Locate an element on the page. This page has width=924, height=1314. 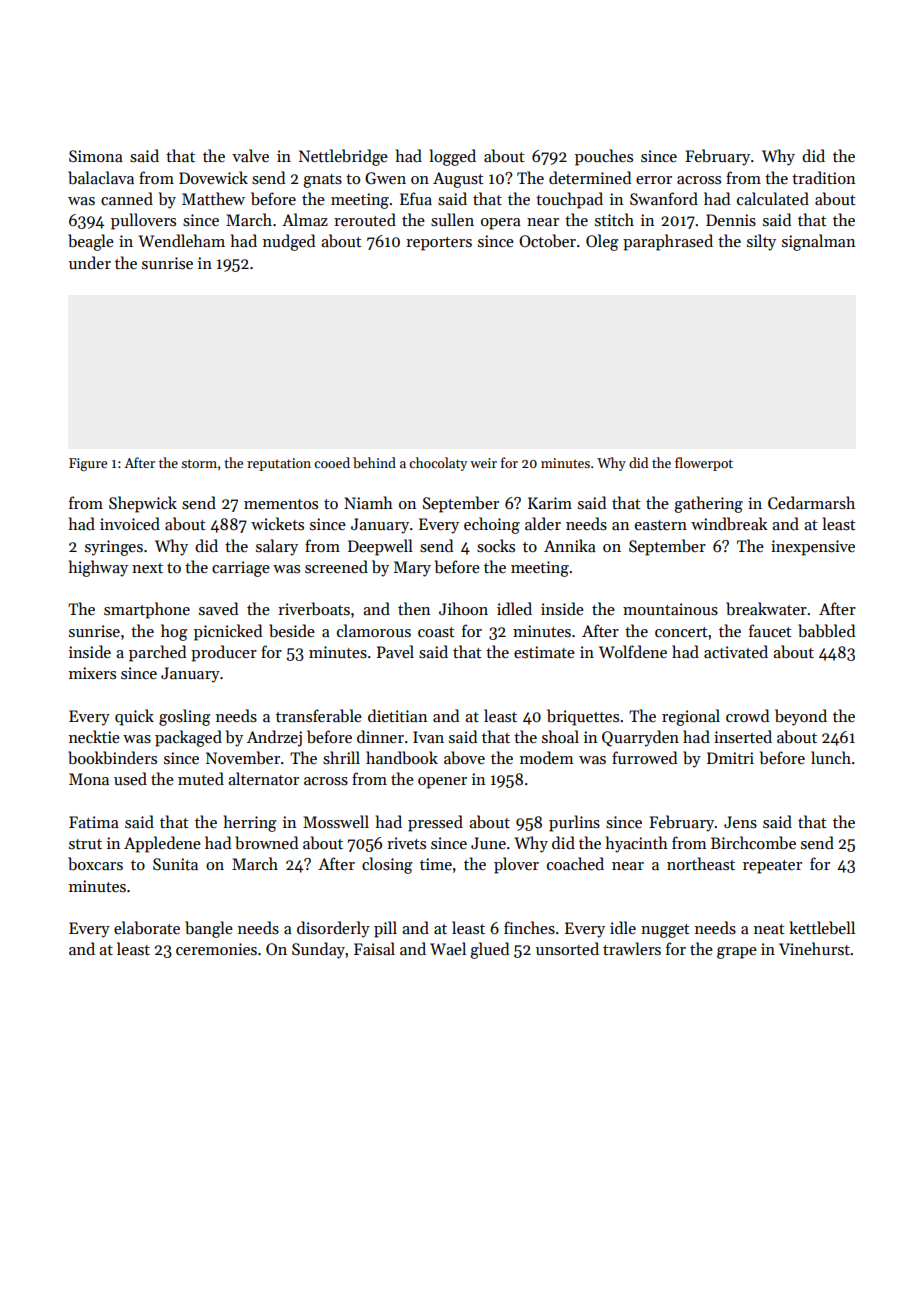
determined is located at coordinates (590, 177).
